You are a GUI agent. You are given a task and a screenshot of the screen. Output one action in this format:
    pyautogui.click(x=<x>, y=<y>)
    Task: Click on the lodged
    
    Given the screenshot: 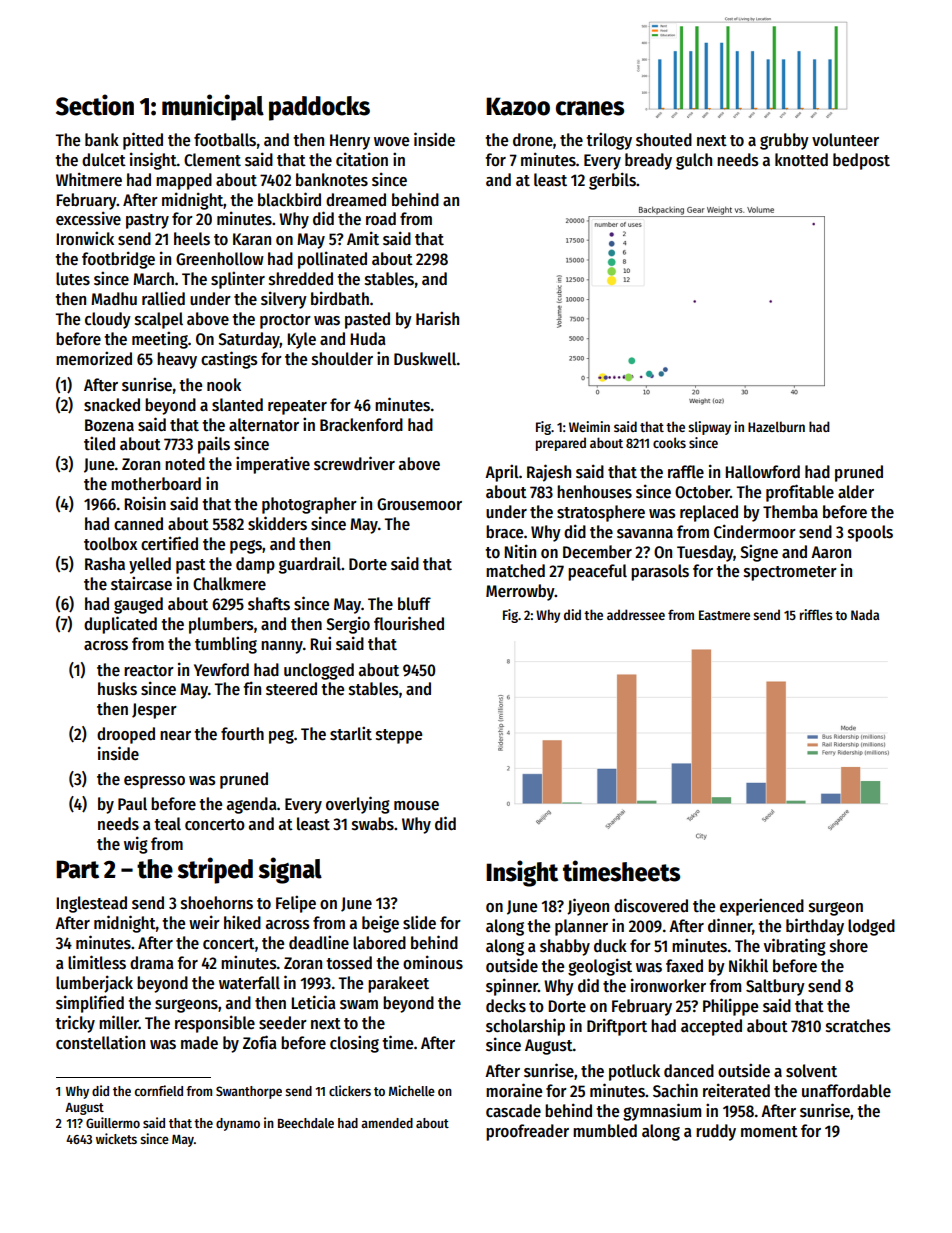 What is the action you would take?
    pyautogui.click(x=871, y=927)
